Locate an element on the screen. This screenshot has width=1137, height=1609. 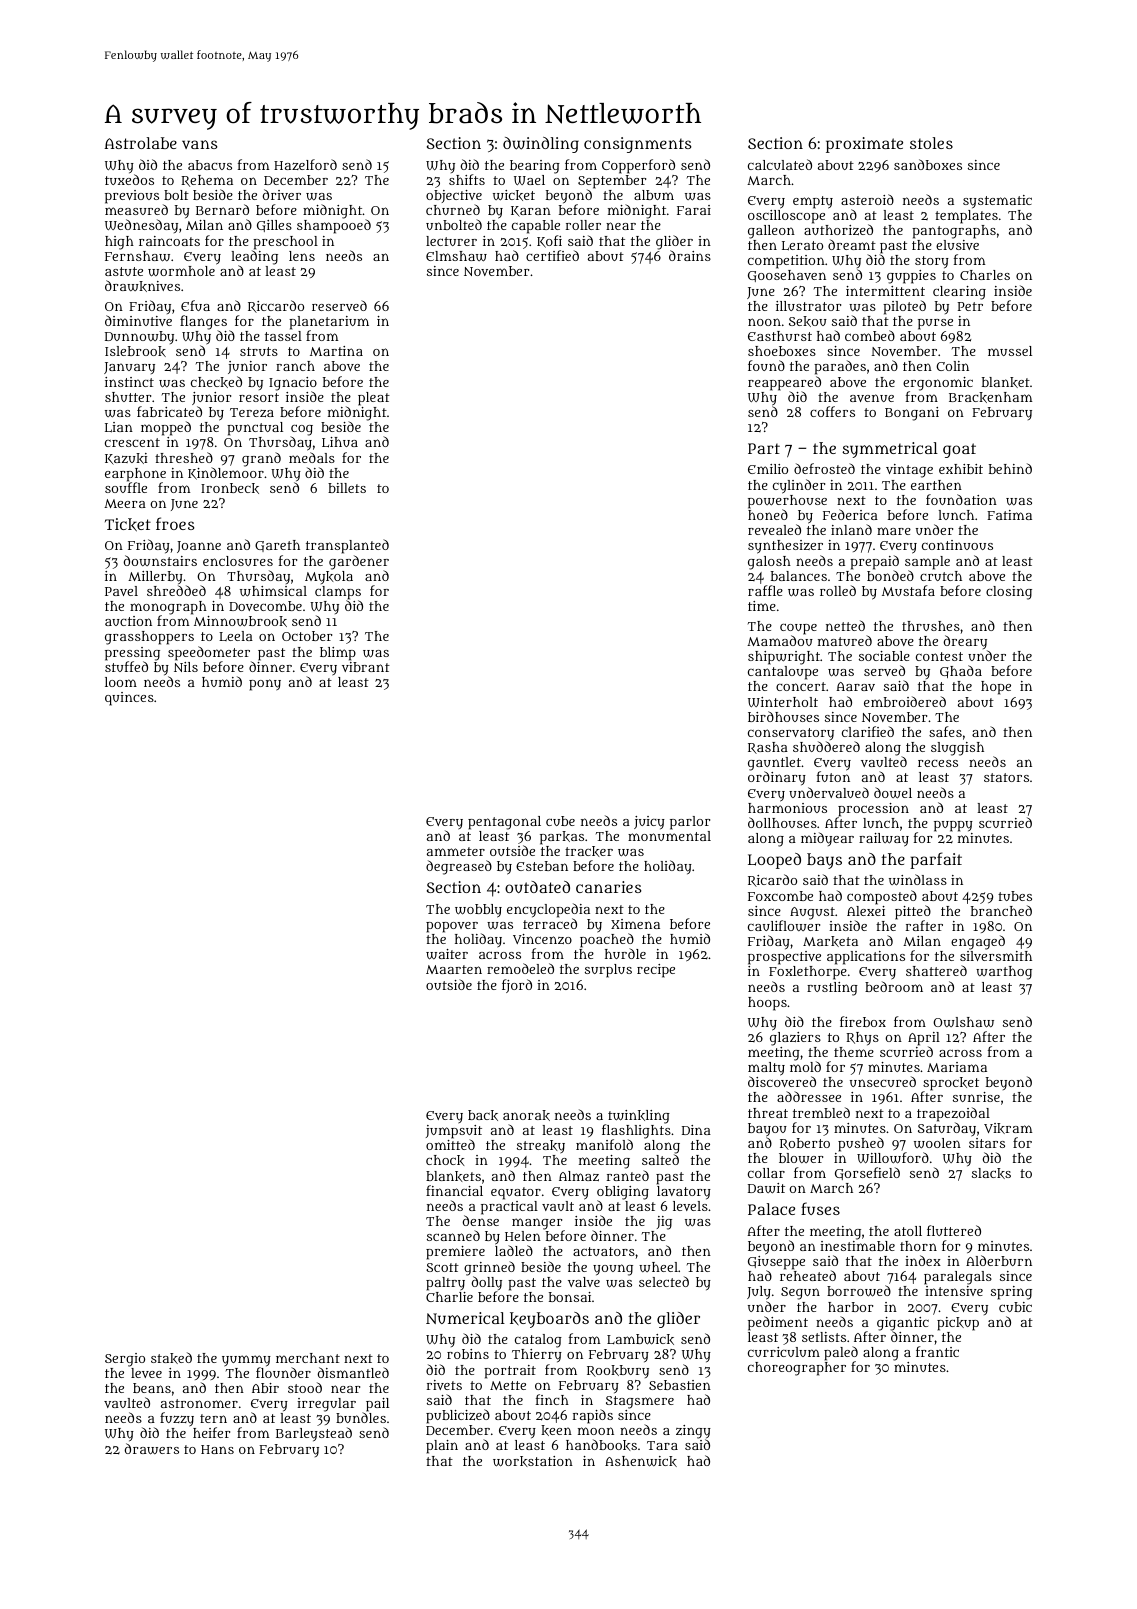
fuses is located at coordinates (820, 1208).
